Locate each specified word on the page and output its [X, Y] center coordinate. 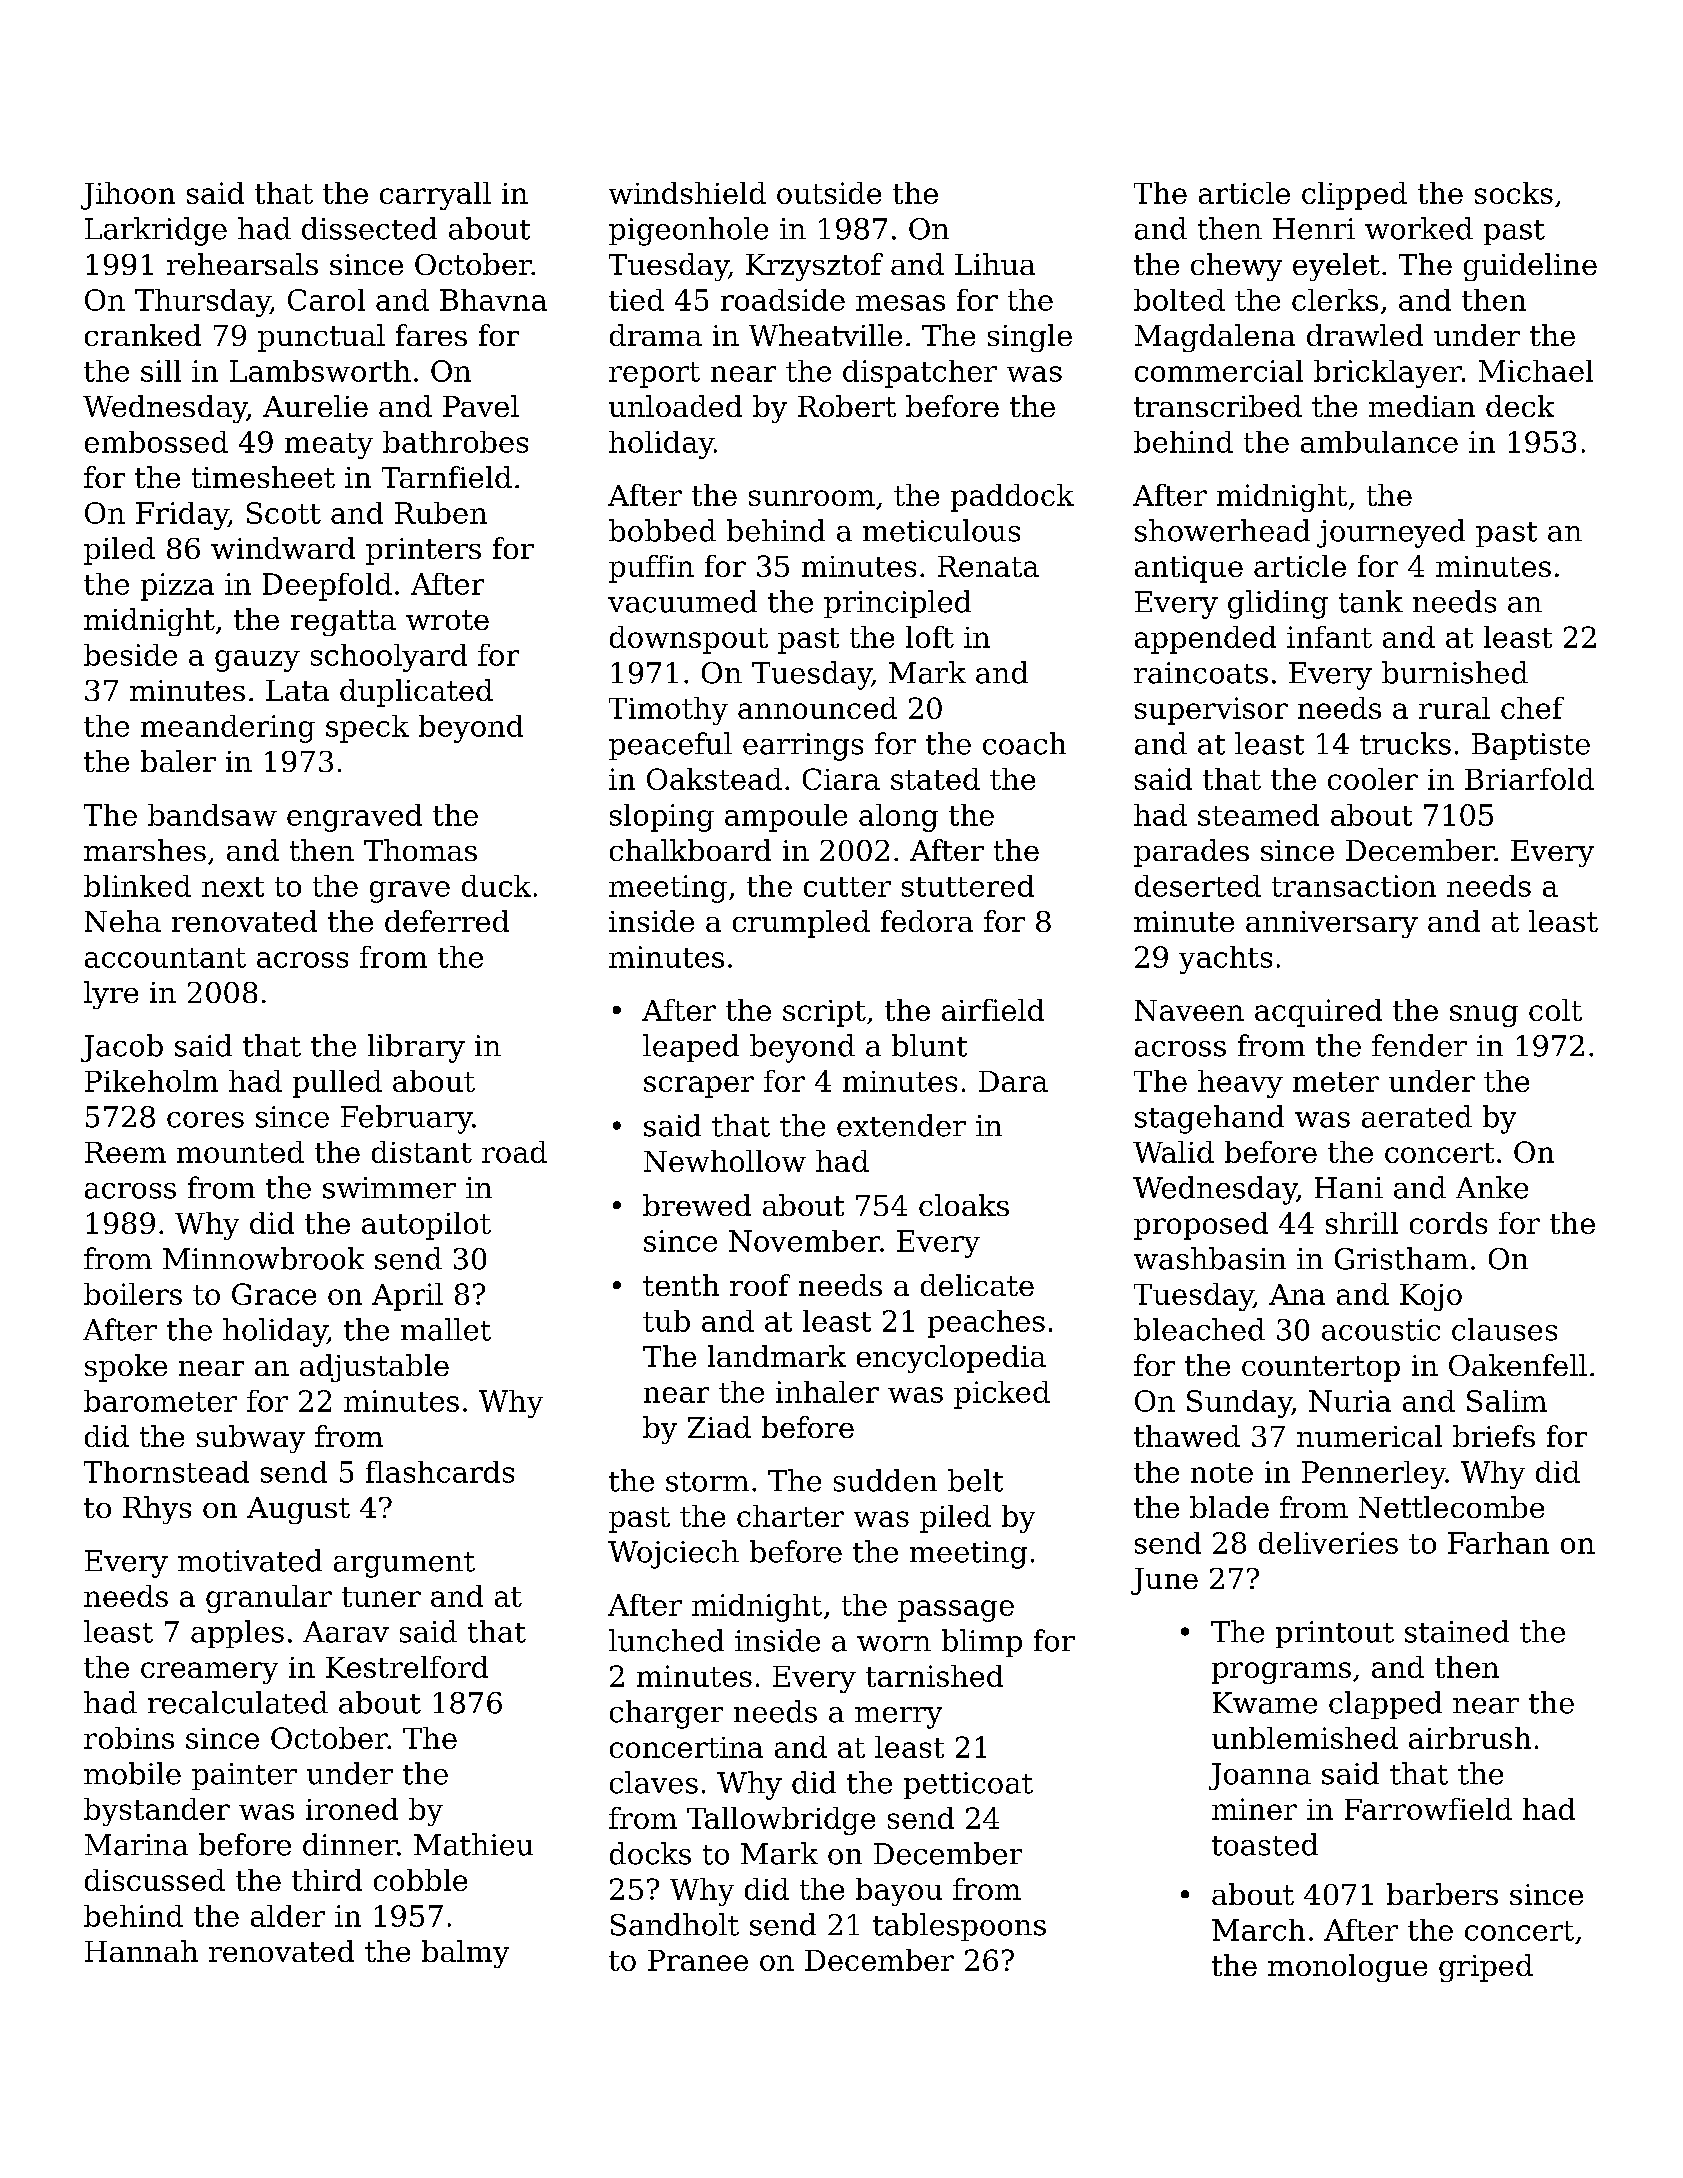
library [416, 1048]
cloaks [964, 1205]
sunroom [812, 498]
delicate [977, 1285]
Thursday [202, 303]
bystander [157, 1812]
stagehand [1209, 1119]
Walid [1173, 1152]
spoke [126, 1368]
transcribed [1218, 406]
